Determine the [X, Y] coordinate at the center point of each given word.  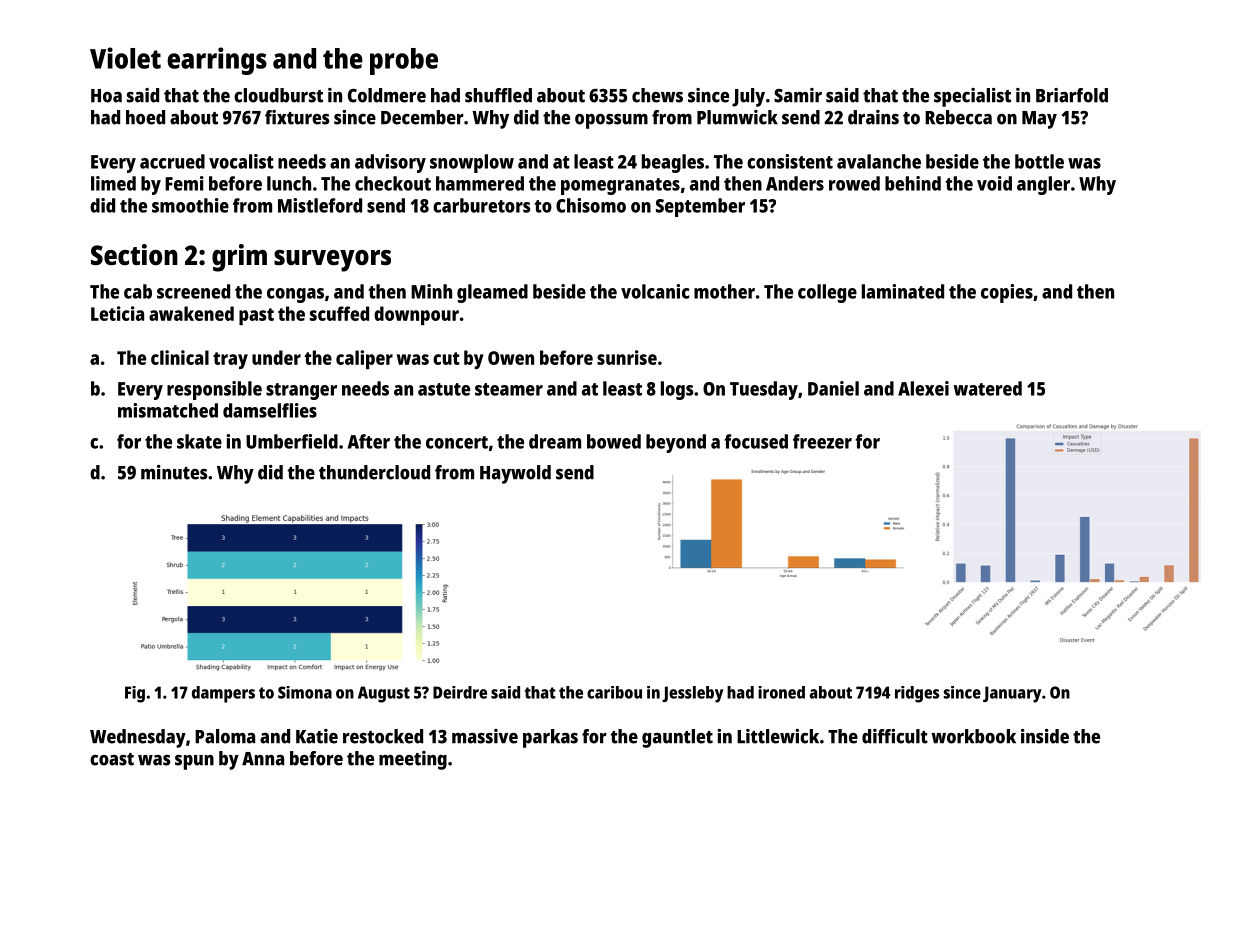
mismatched [168, 410]
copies [1007, 293]
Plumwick [737, 117]
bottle [1039, 161]
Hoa [106, 96]
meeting [413, 760]
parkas [550, 738]
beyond [676, 443]
